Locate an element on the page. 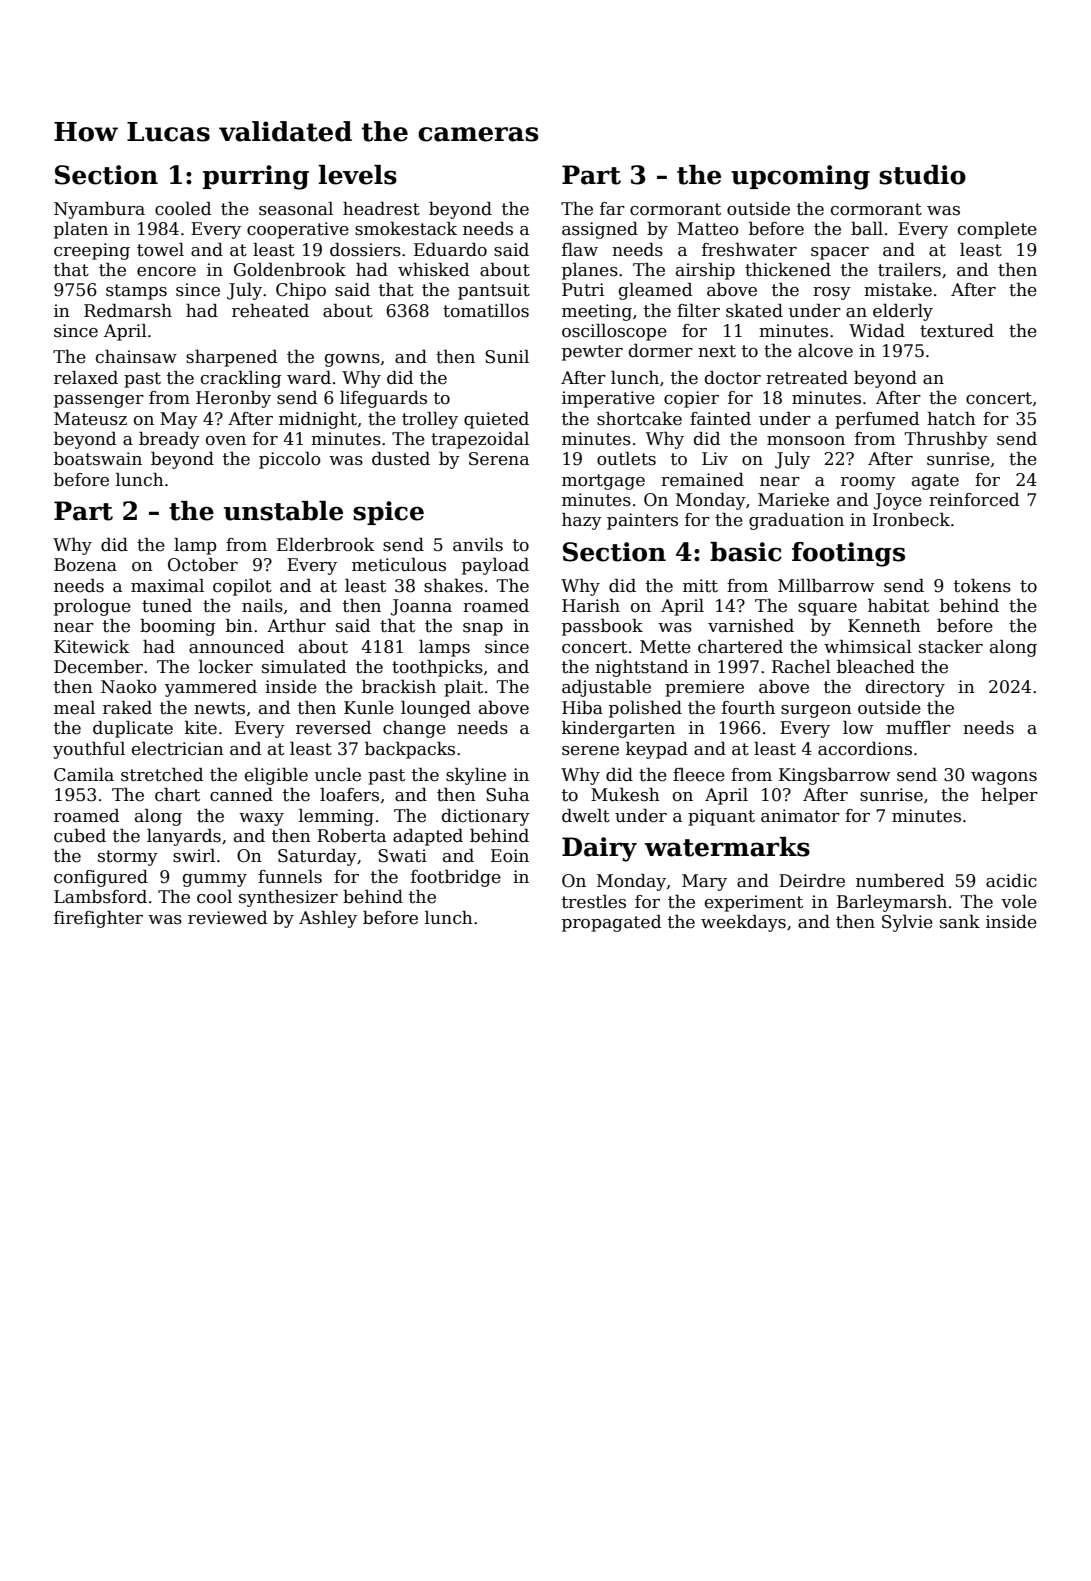 Image resolution: width=1091 pixels, height=1581 pixels. far is located at coordinates (612, 209).
